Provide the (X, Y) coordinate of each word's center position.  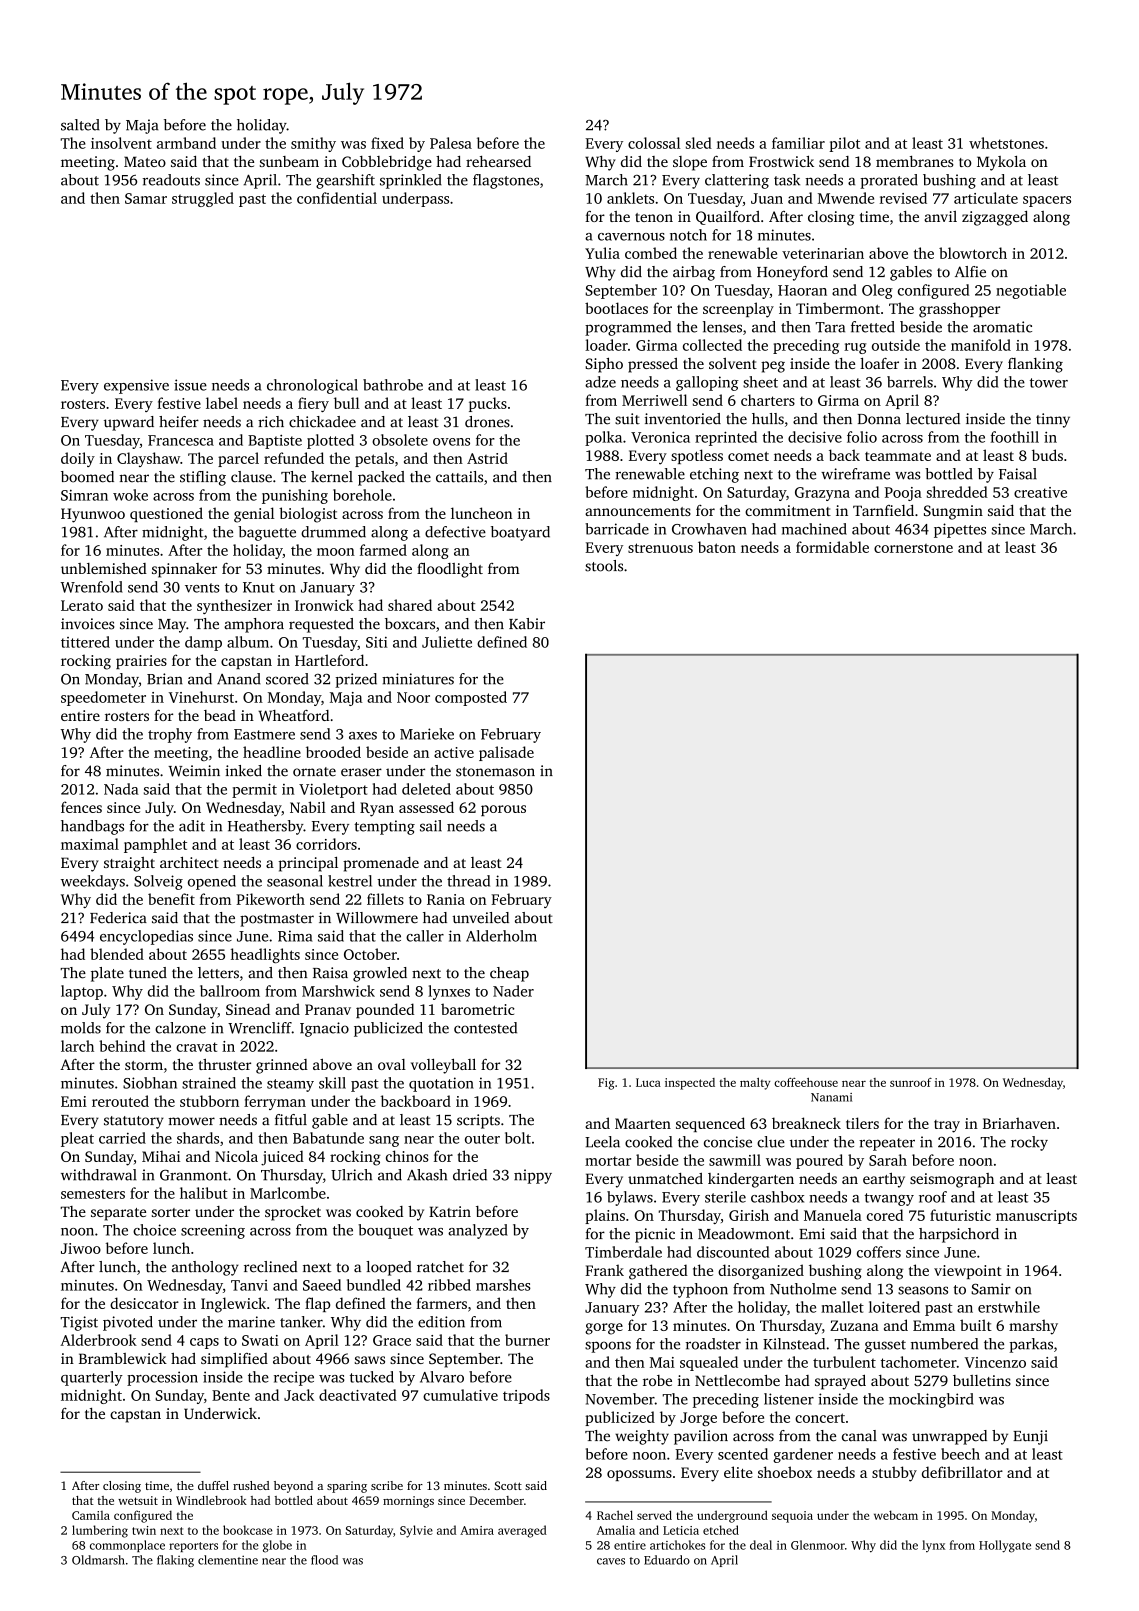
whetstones (1006, 143)
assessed (426, 807)
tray (947, 1126)
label (222, 403)
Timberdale (623, 1252)
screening (213, 1231)
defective (455, 532)
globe (277, 1546)
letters (218, 973)
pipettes (960, 530)
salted (80, 125)
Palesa (451, 143)
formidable (832, 547)
